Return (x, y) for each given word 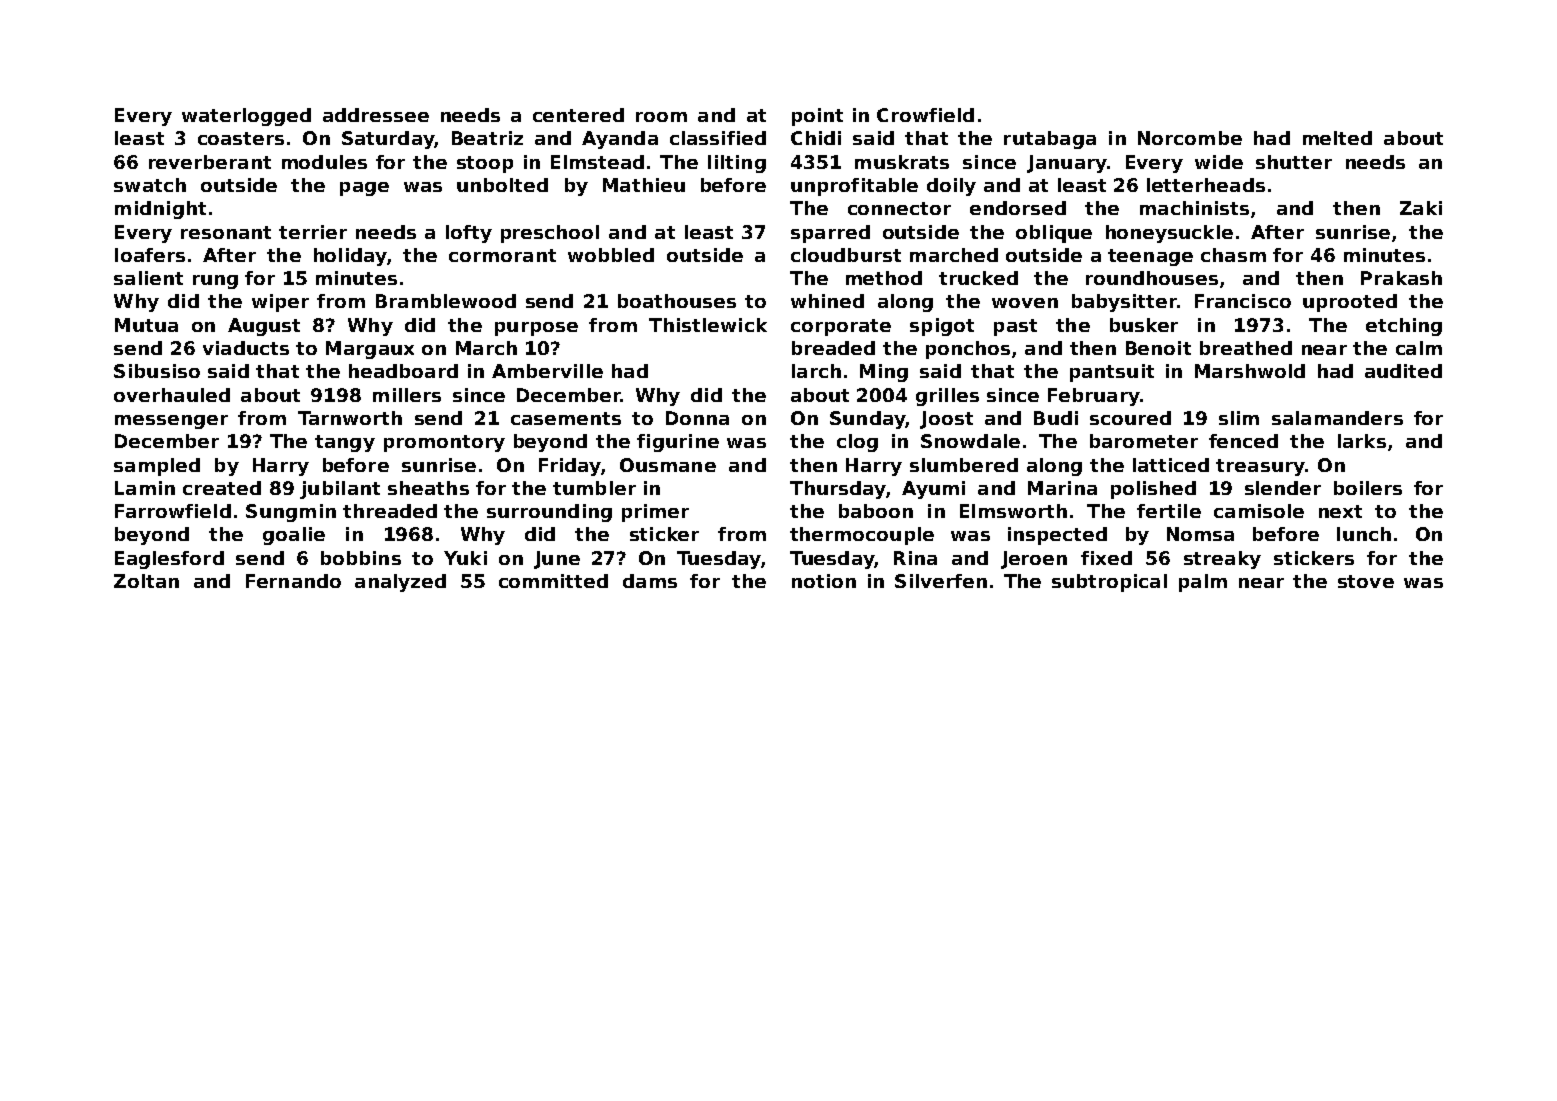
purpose (536, 329)
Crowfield (925, 115)
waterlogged (246, 117)
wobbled (611, 255)
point (817, 117)
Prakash (1401, 278)
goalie (294, 536)
